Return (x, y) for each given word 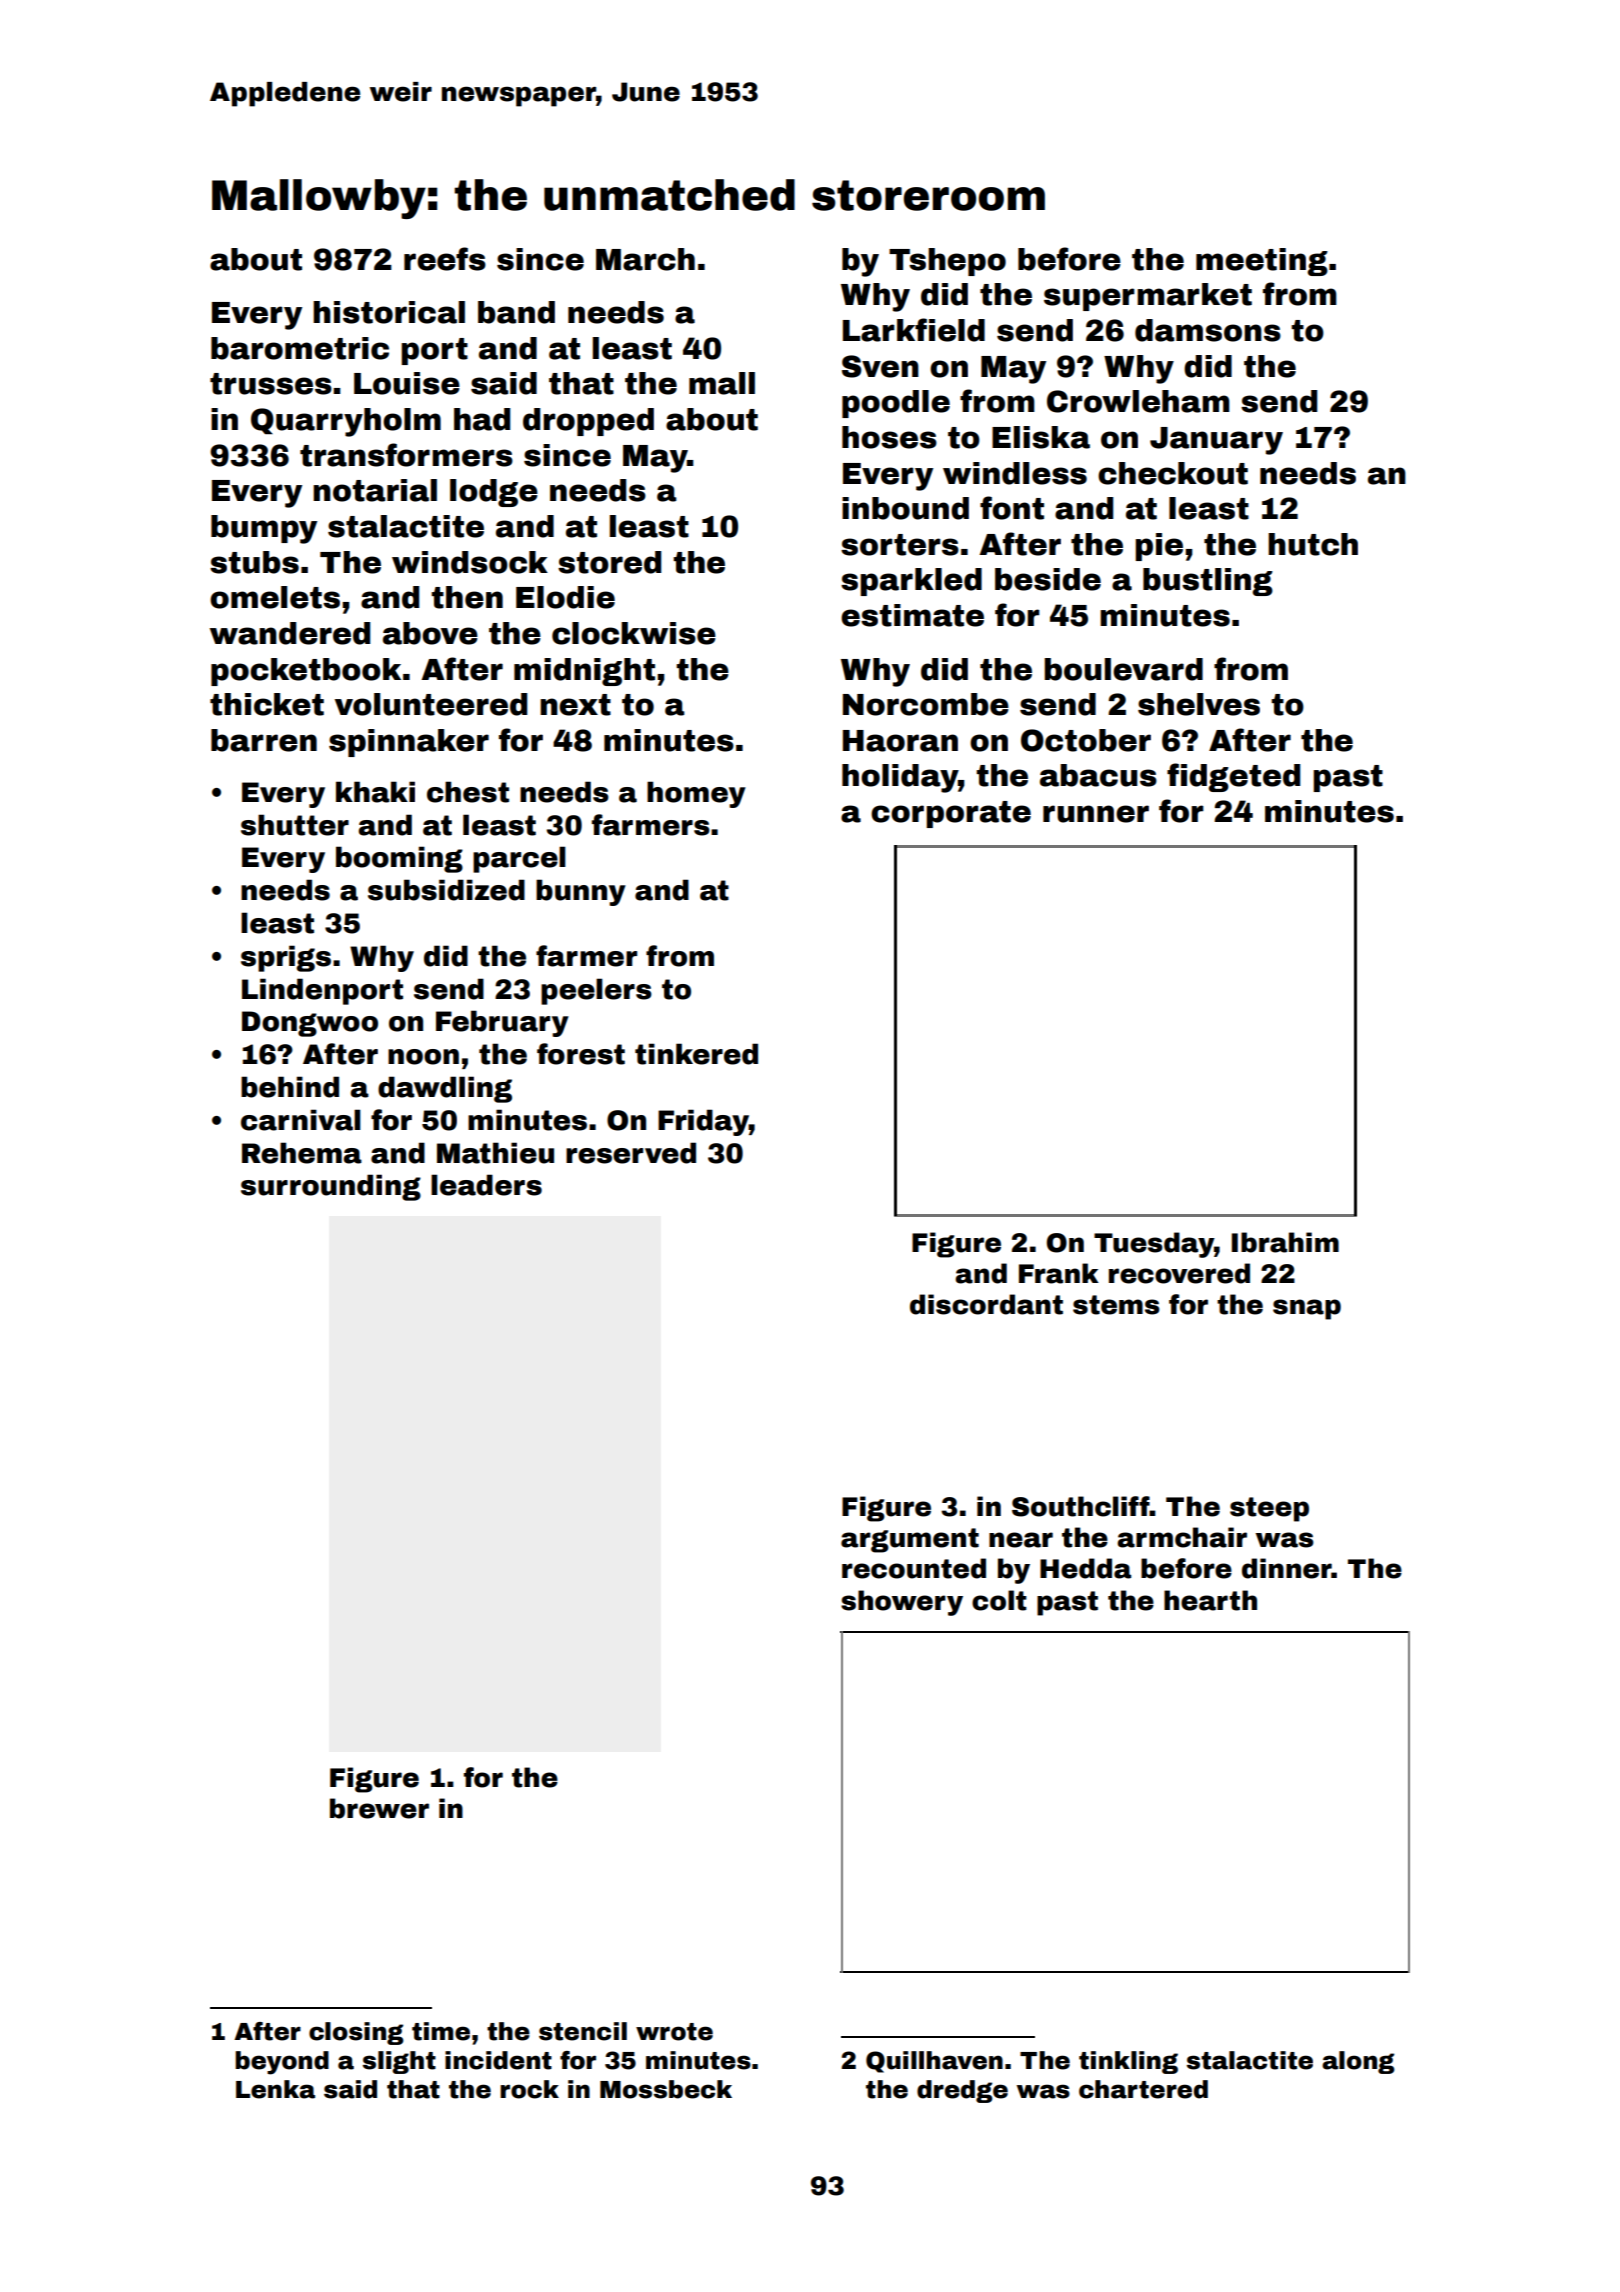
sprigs (286, 958)
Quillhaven (934, 2062)
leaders (486, 1185)
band (516, 312)
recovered (1179, 1273)
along (1358, 2062)
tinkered (696, 1054)
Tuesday (1154, 1245)
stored (609, 562)
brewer (379, 1808)
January (1216, 441)
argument (910, 1540)
